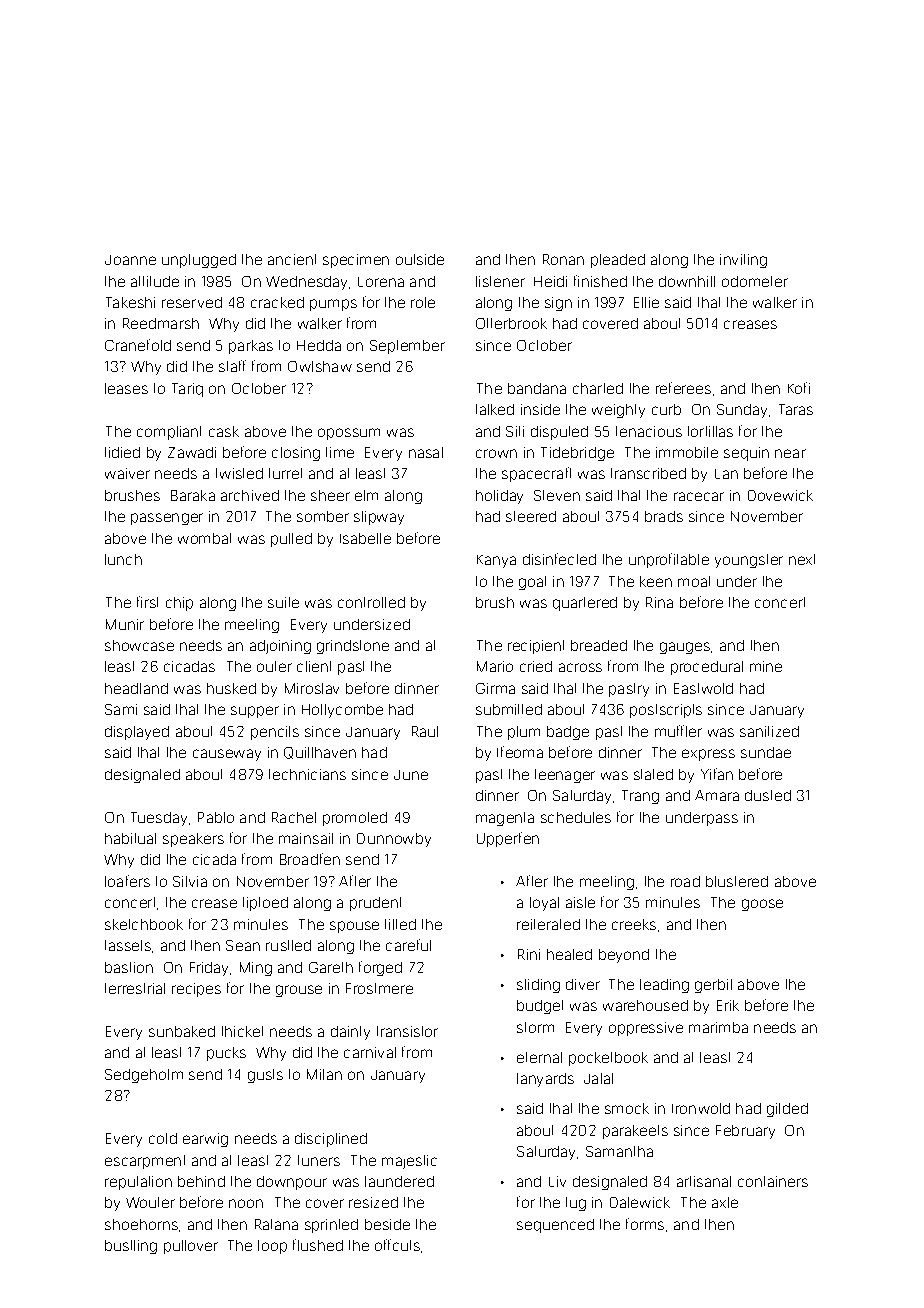 The image size is (924, 1308). I want to click on tortillas, so click(710, 431).
